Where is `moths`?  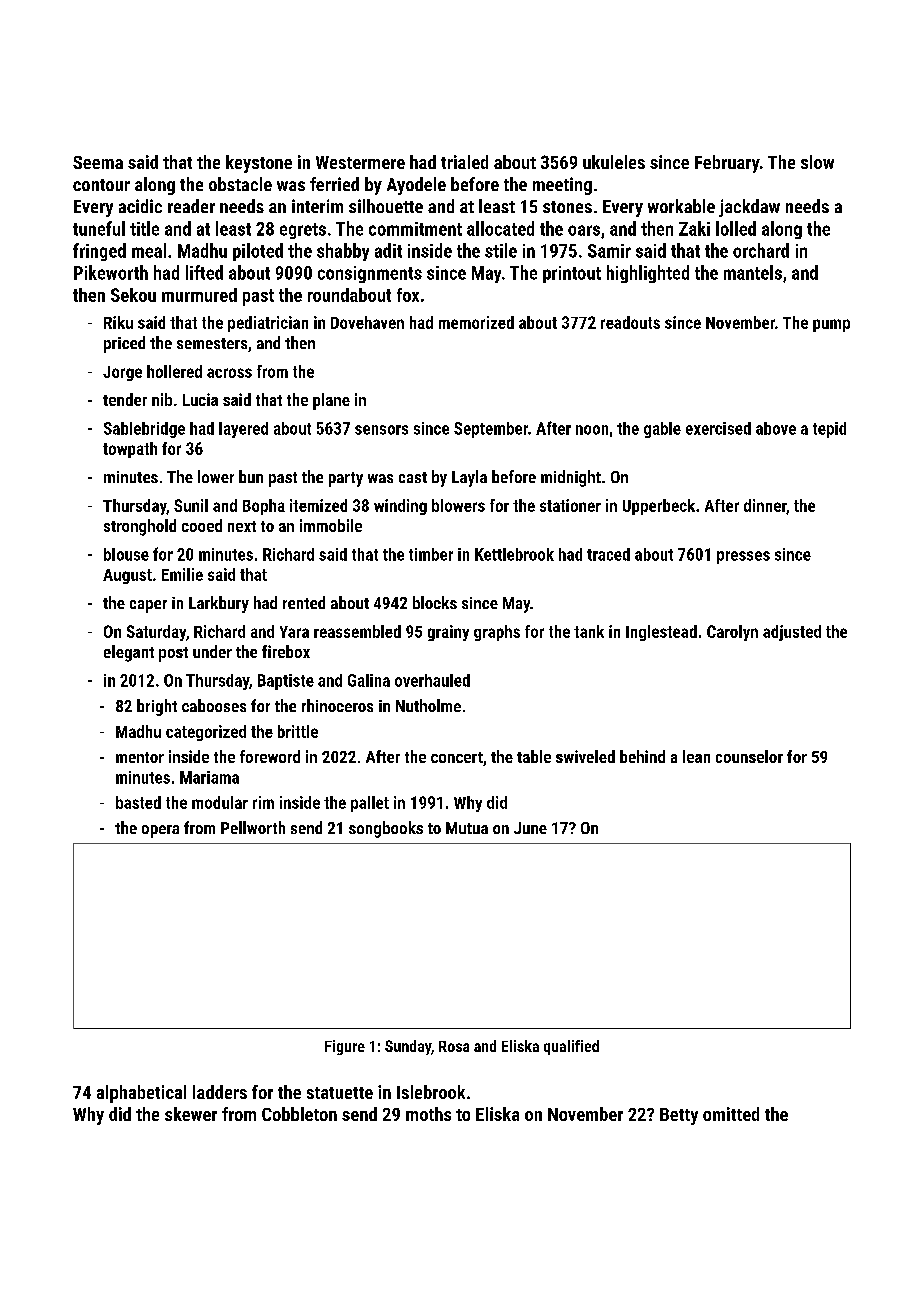
moths is located at coordinates (428, 1114).
